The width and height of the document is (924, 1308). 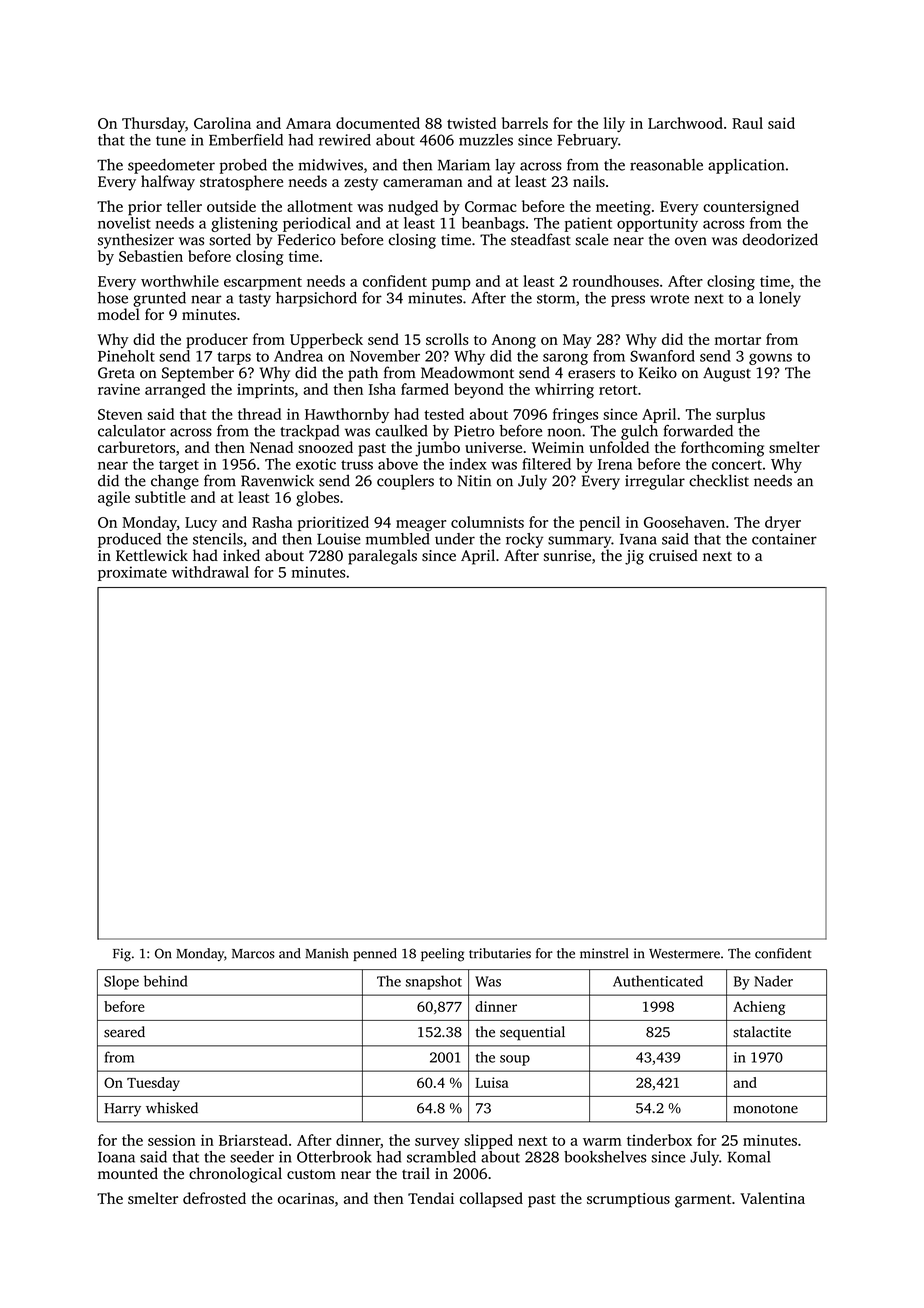 I want to click on Fig, so click(x=122, y=955).
